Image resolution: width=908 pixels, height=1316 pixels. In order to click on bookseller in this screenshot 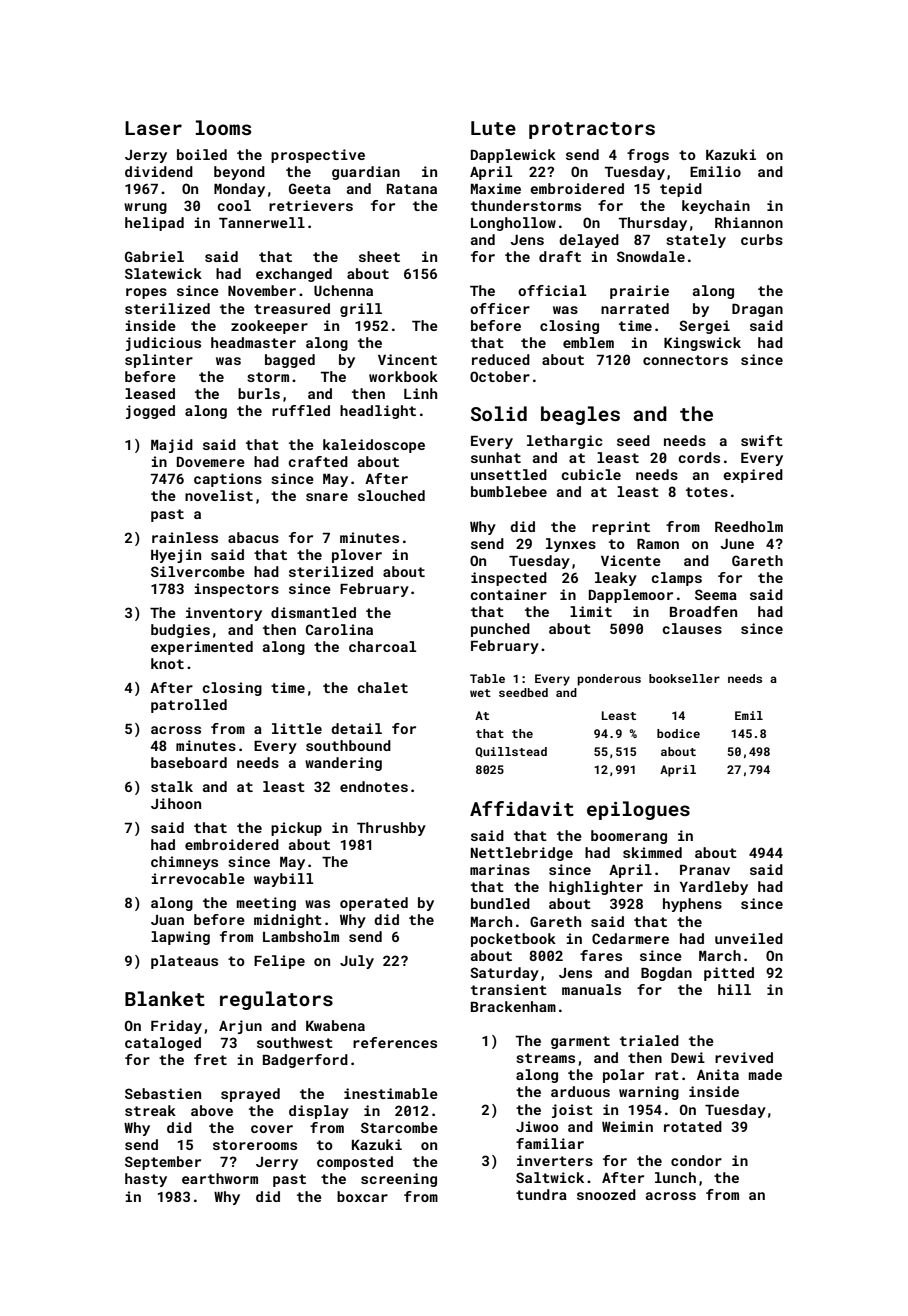, I will do `click(684, 678)`.
